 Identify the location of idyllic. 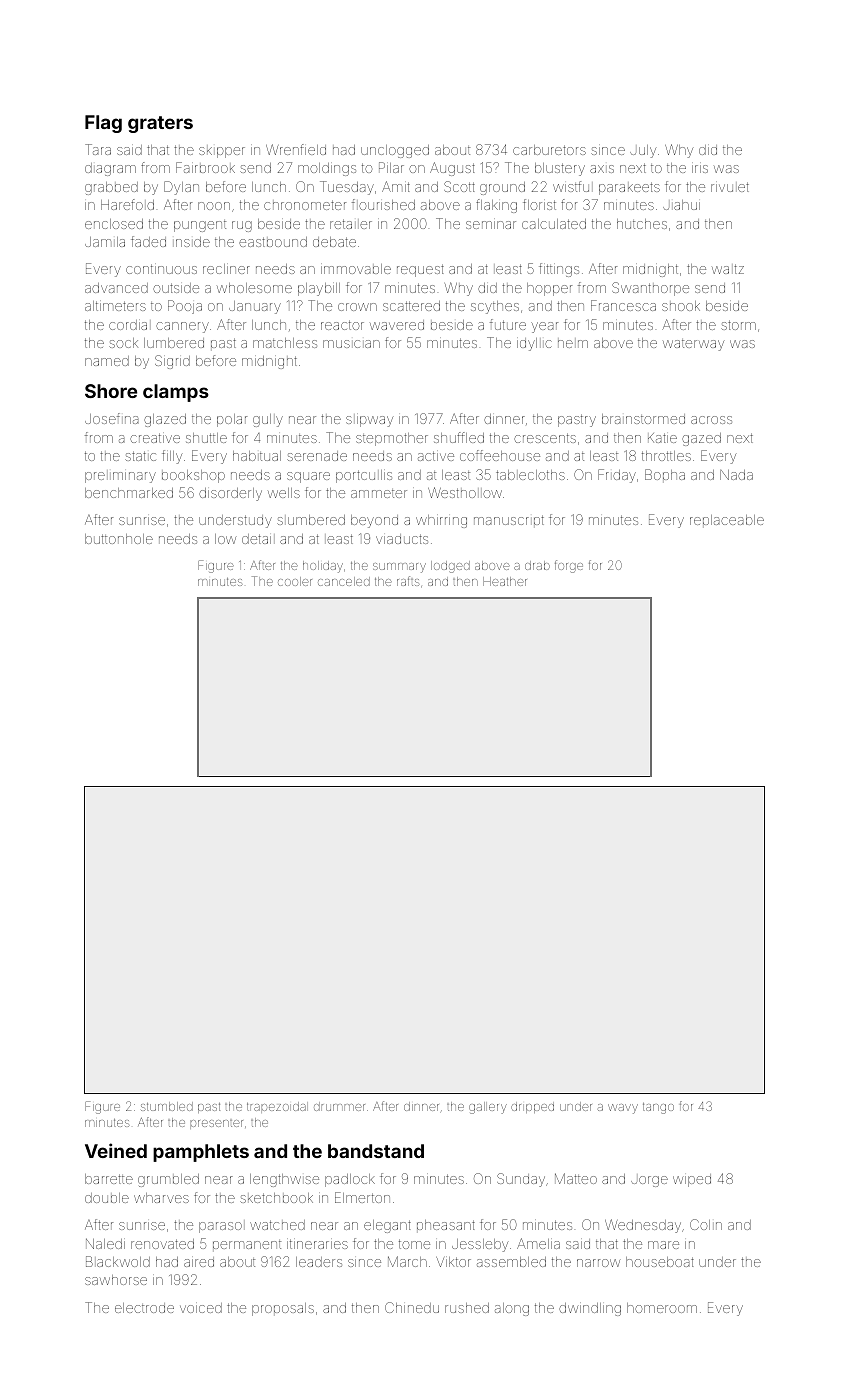
(534, 344).
